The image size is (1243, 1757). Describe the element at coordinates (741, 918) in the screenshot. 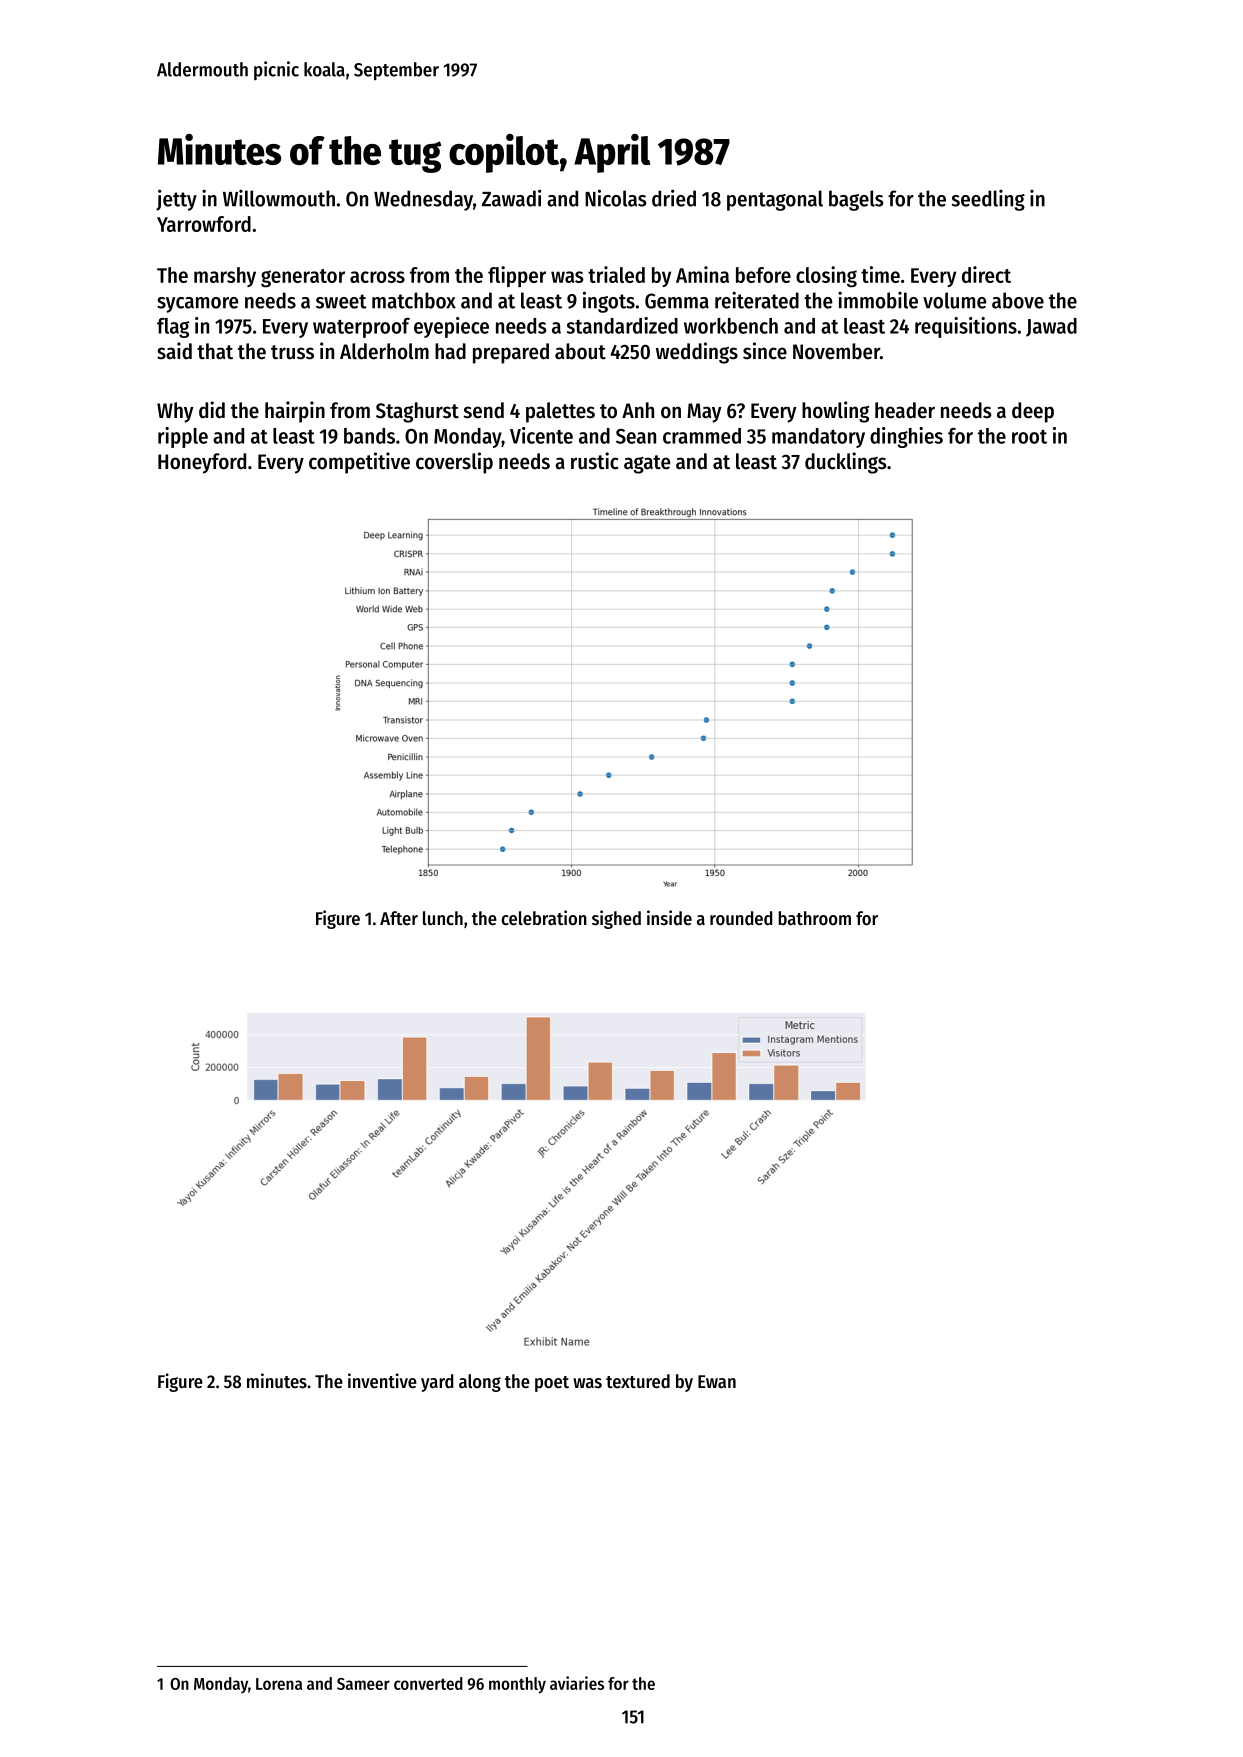

I see `rounded` at that location.
